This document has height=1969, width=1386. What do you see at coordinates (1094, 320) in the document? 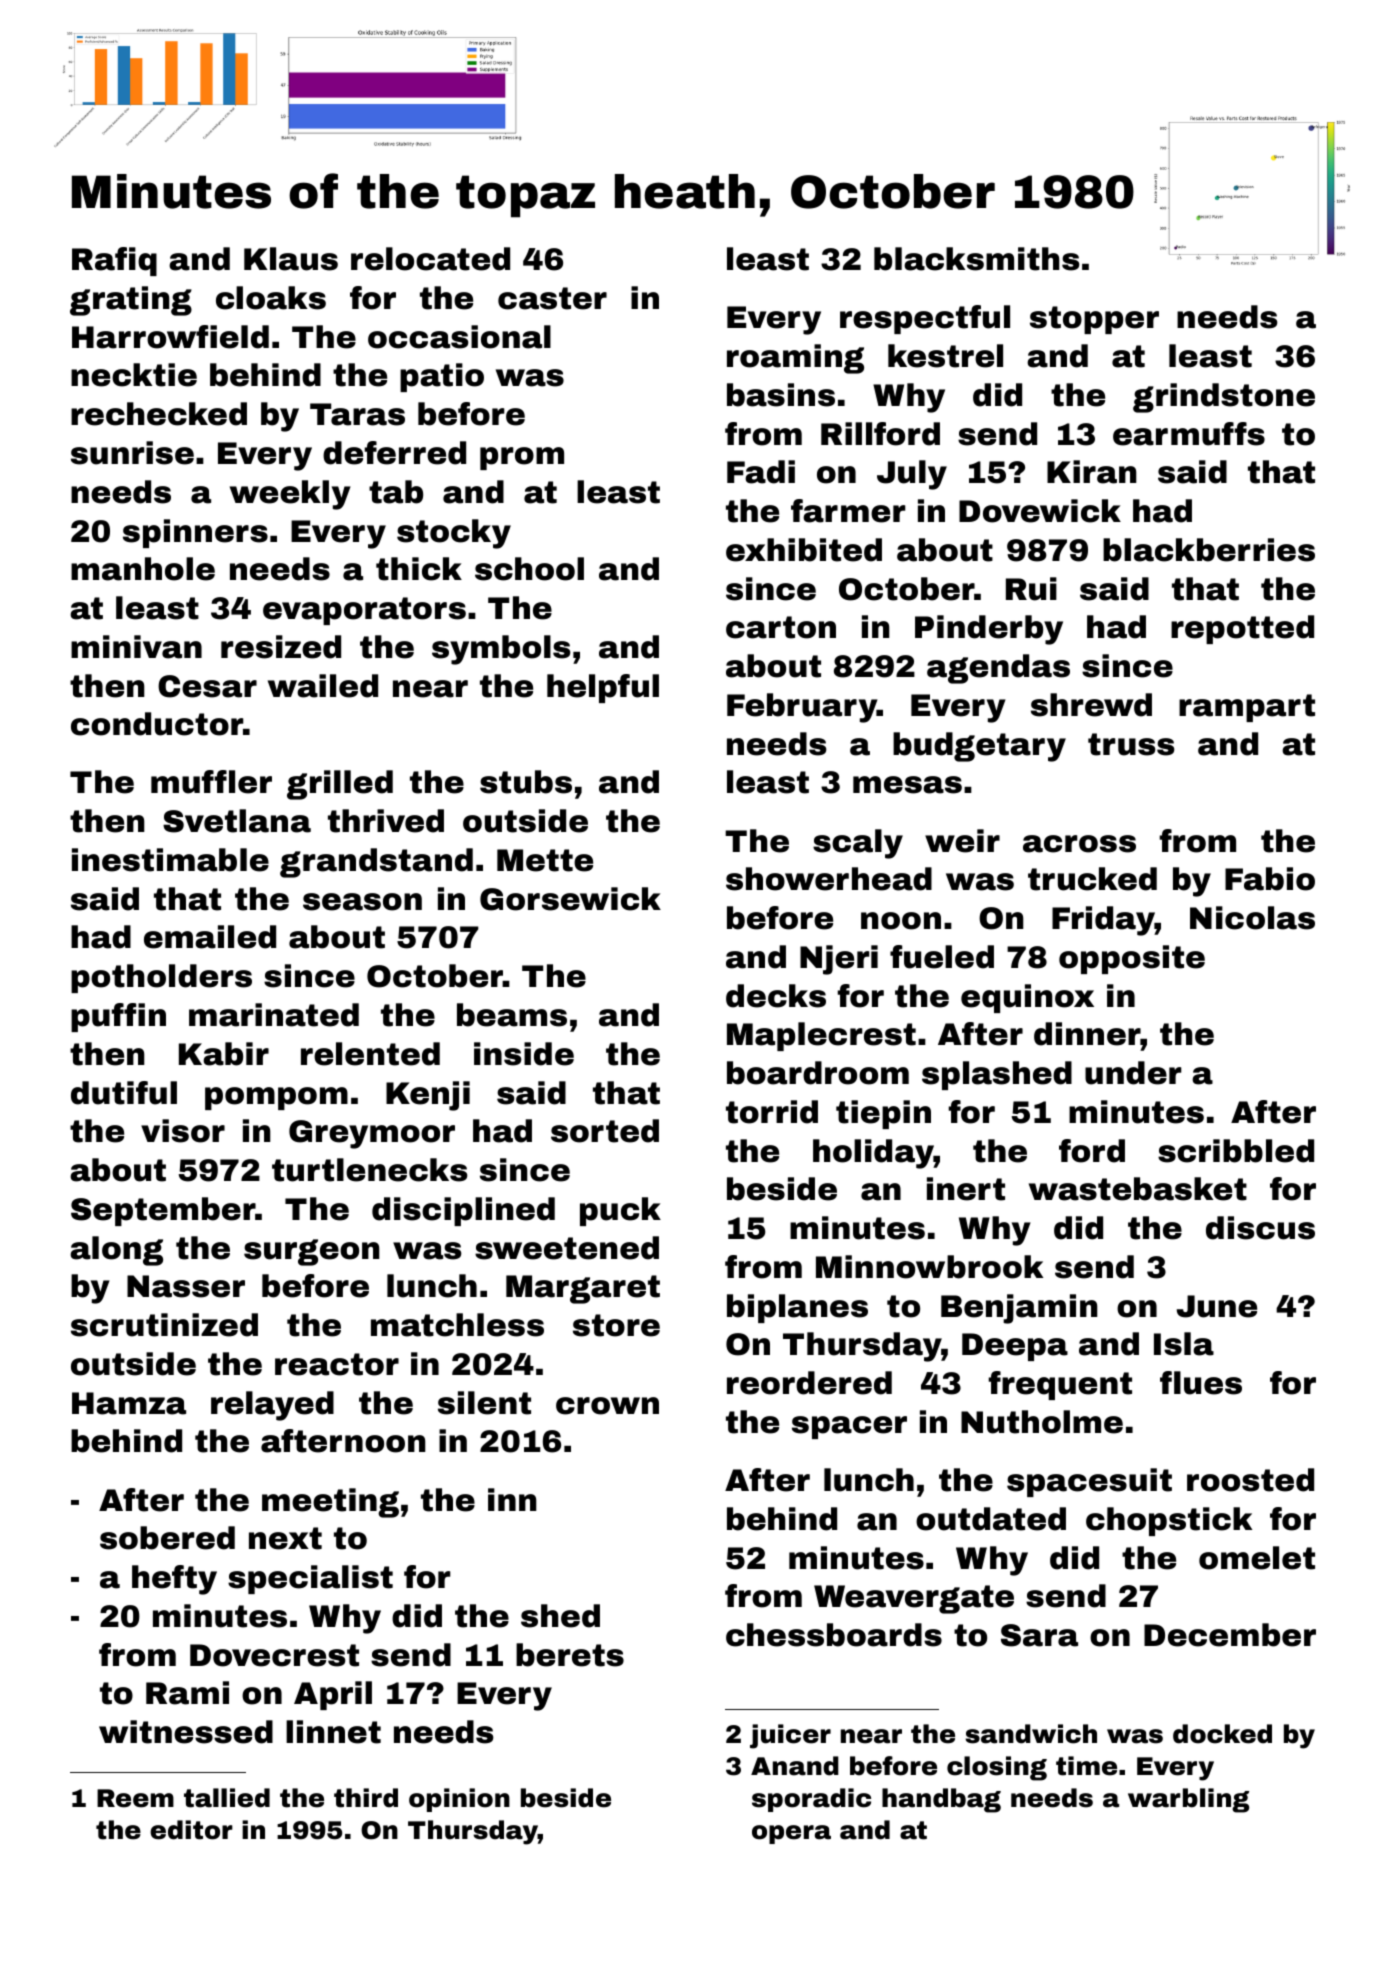
I see `stopper` at bounding box center [1094, 320].
